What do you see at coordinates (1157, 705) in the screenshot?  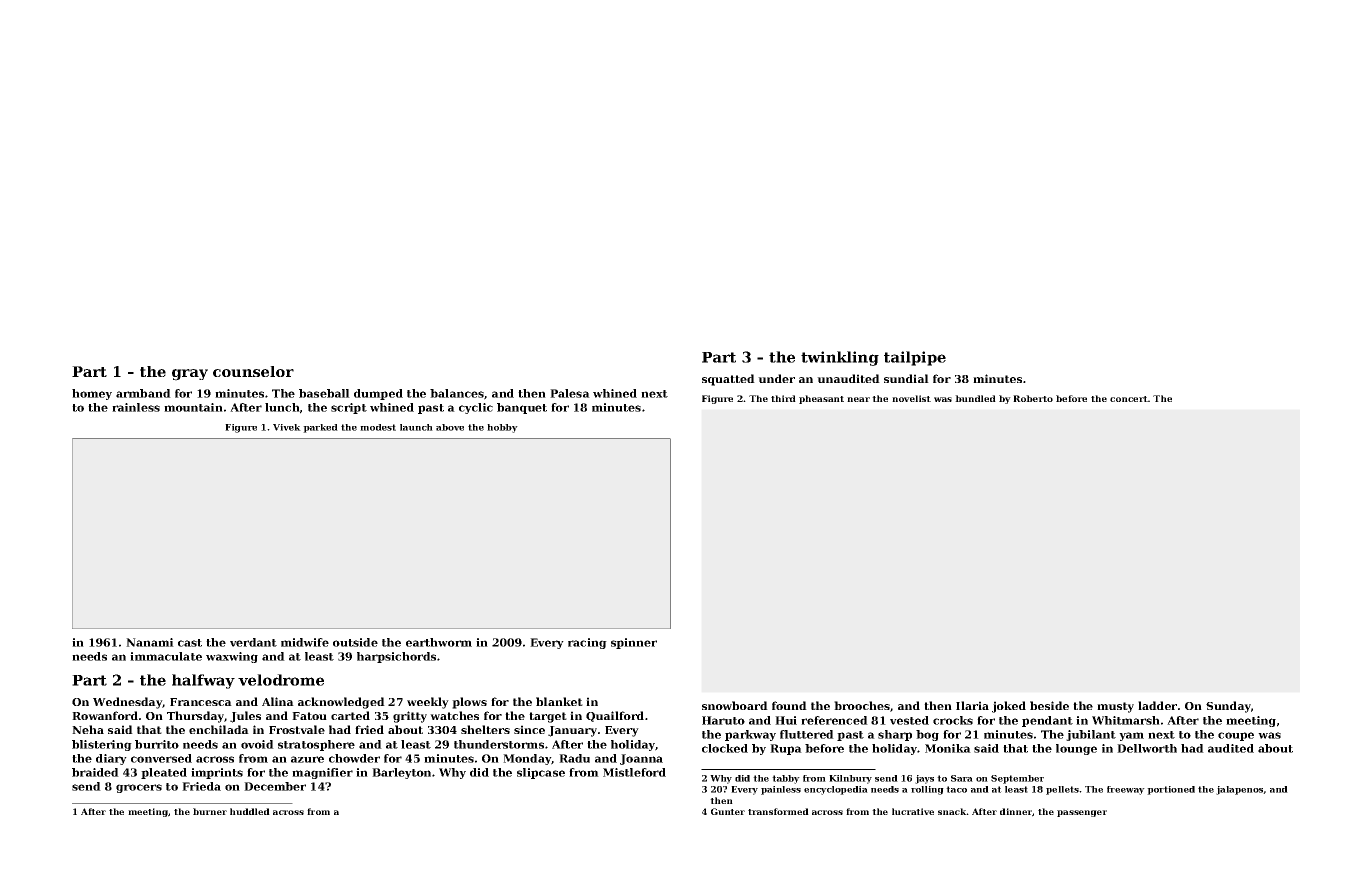 I see `ladder` at bounding box center [1157, 705].
